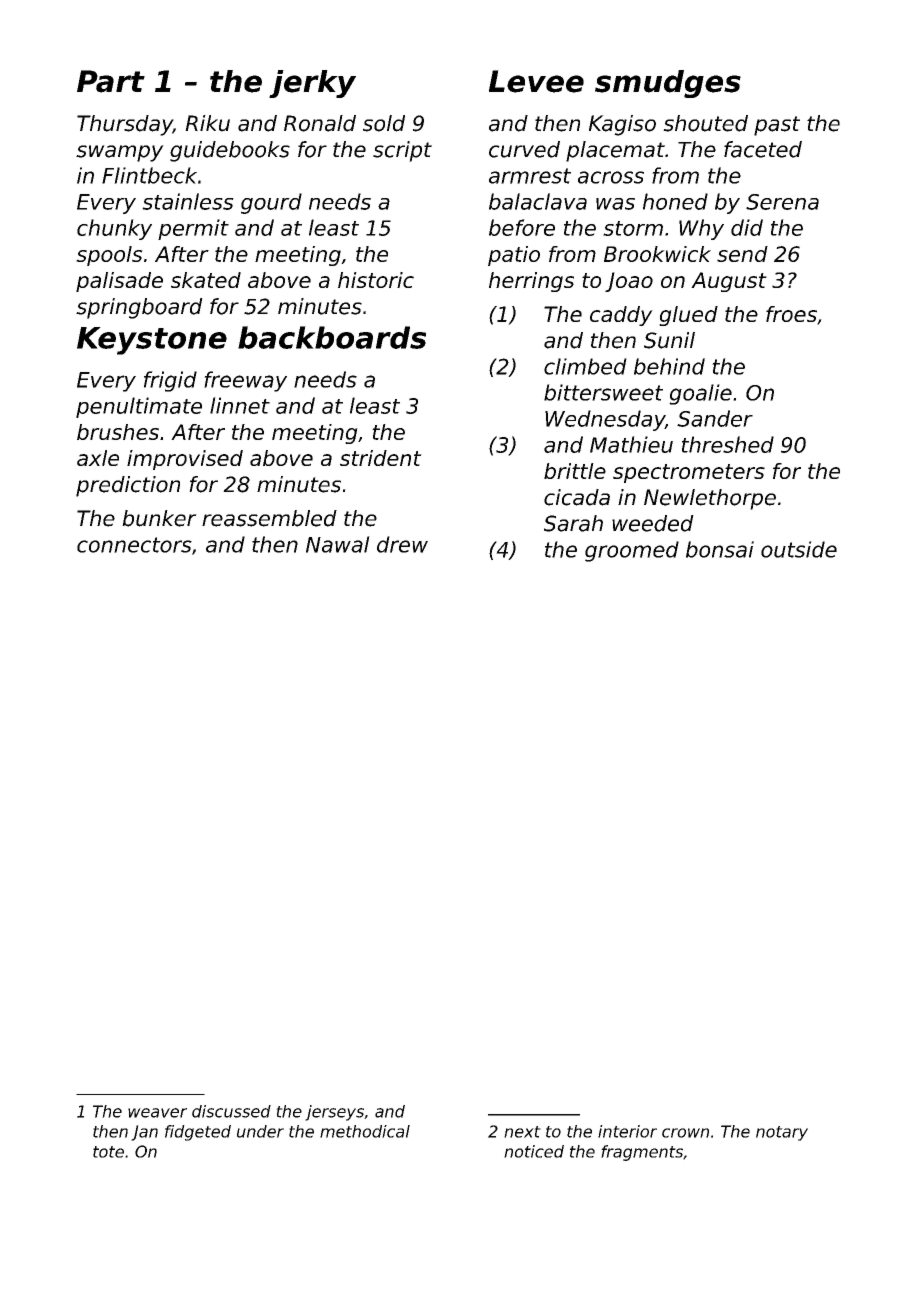  I want to click on spectrometers, so click(689, 473).
